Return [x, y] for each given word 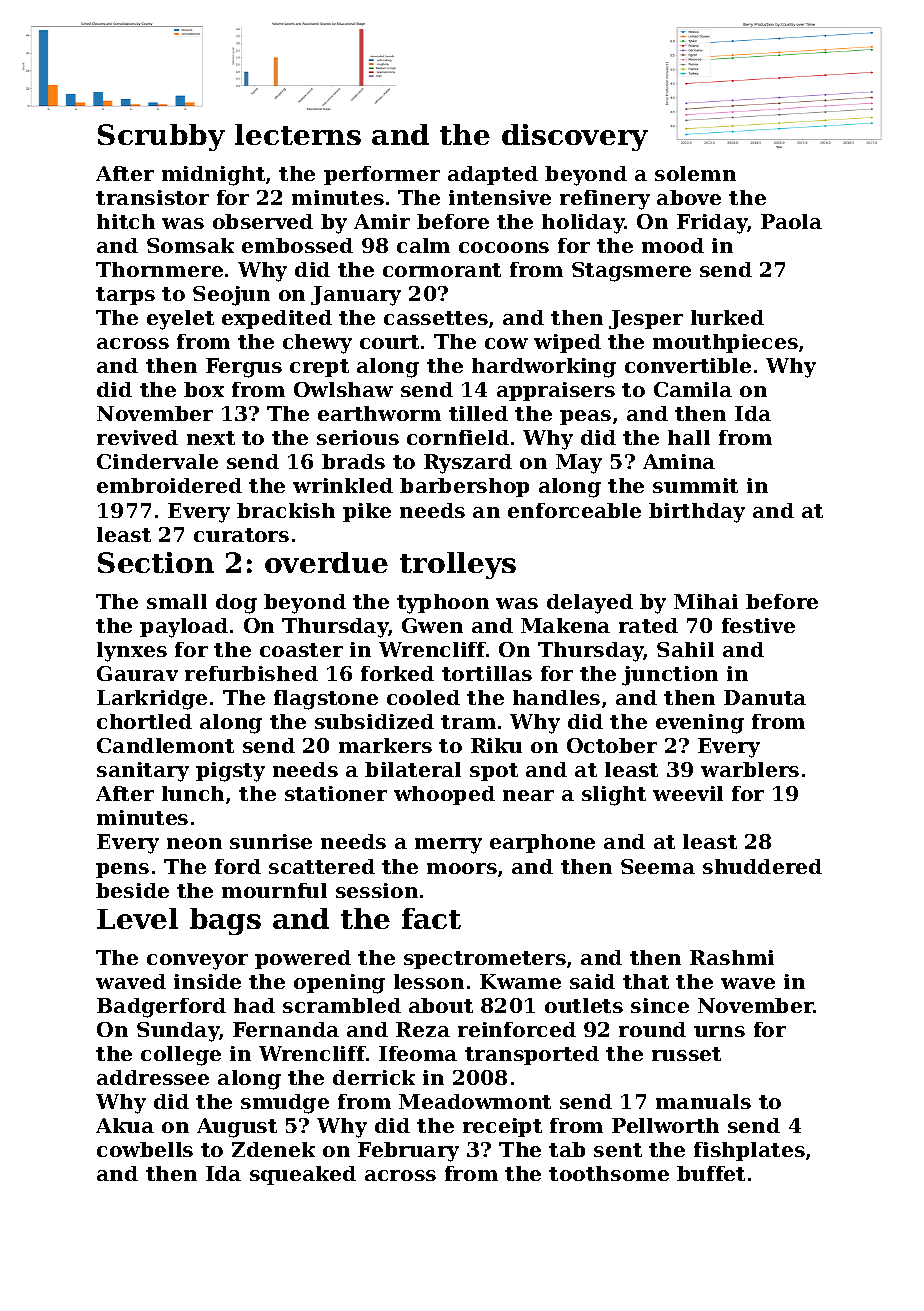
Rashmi [732, 957]
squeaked [303, 1175]
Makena [565, 625]
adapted [493, 175]
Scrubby [161, 137]
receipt [502, 1127]
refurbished [251, 673]
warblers [750, 769]
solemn [695, 173]
